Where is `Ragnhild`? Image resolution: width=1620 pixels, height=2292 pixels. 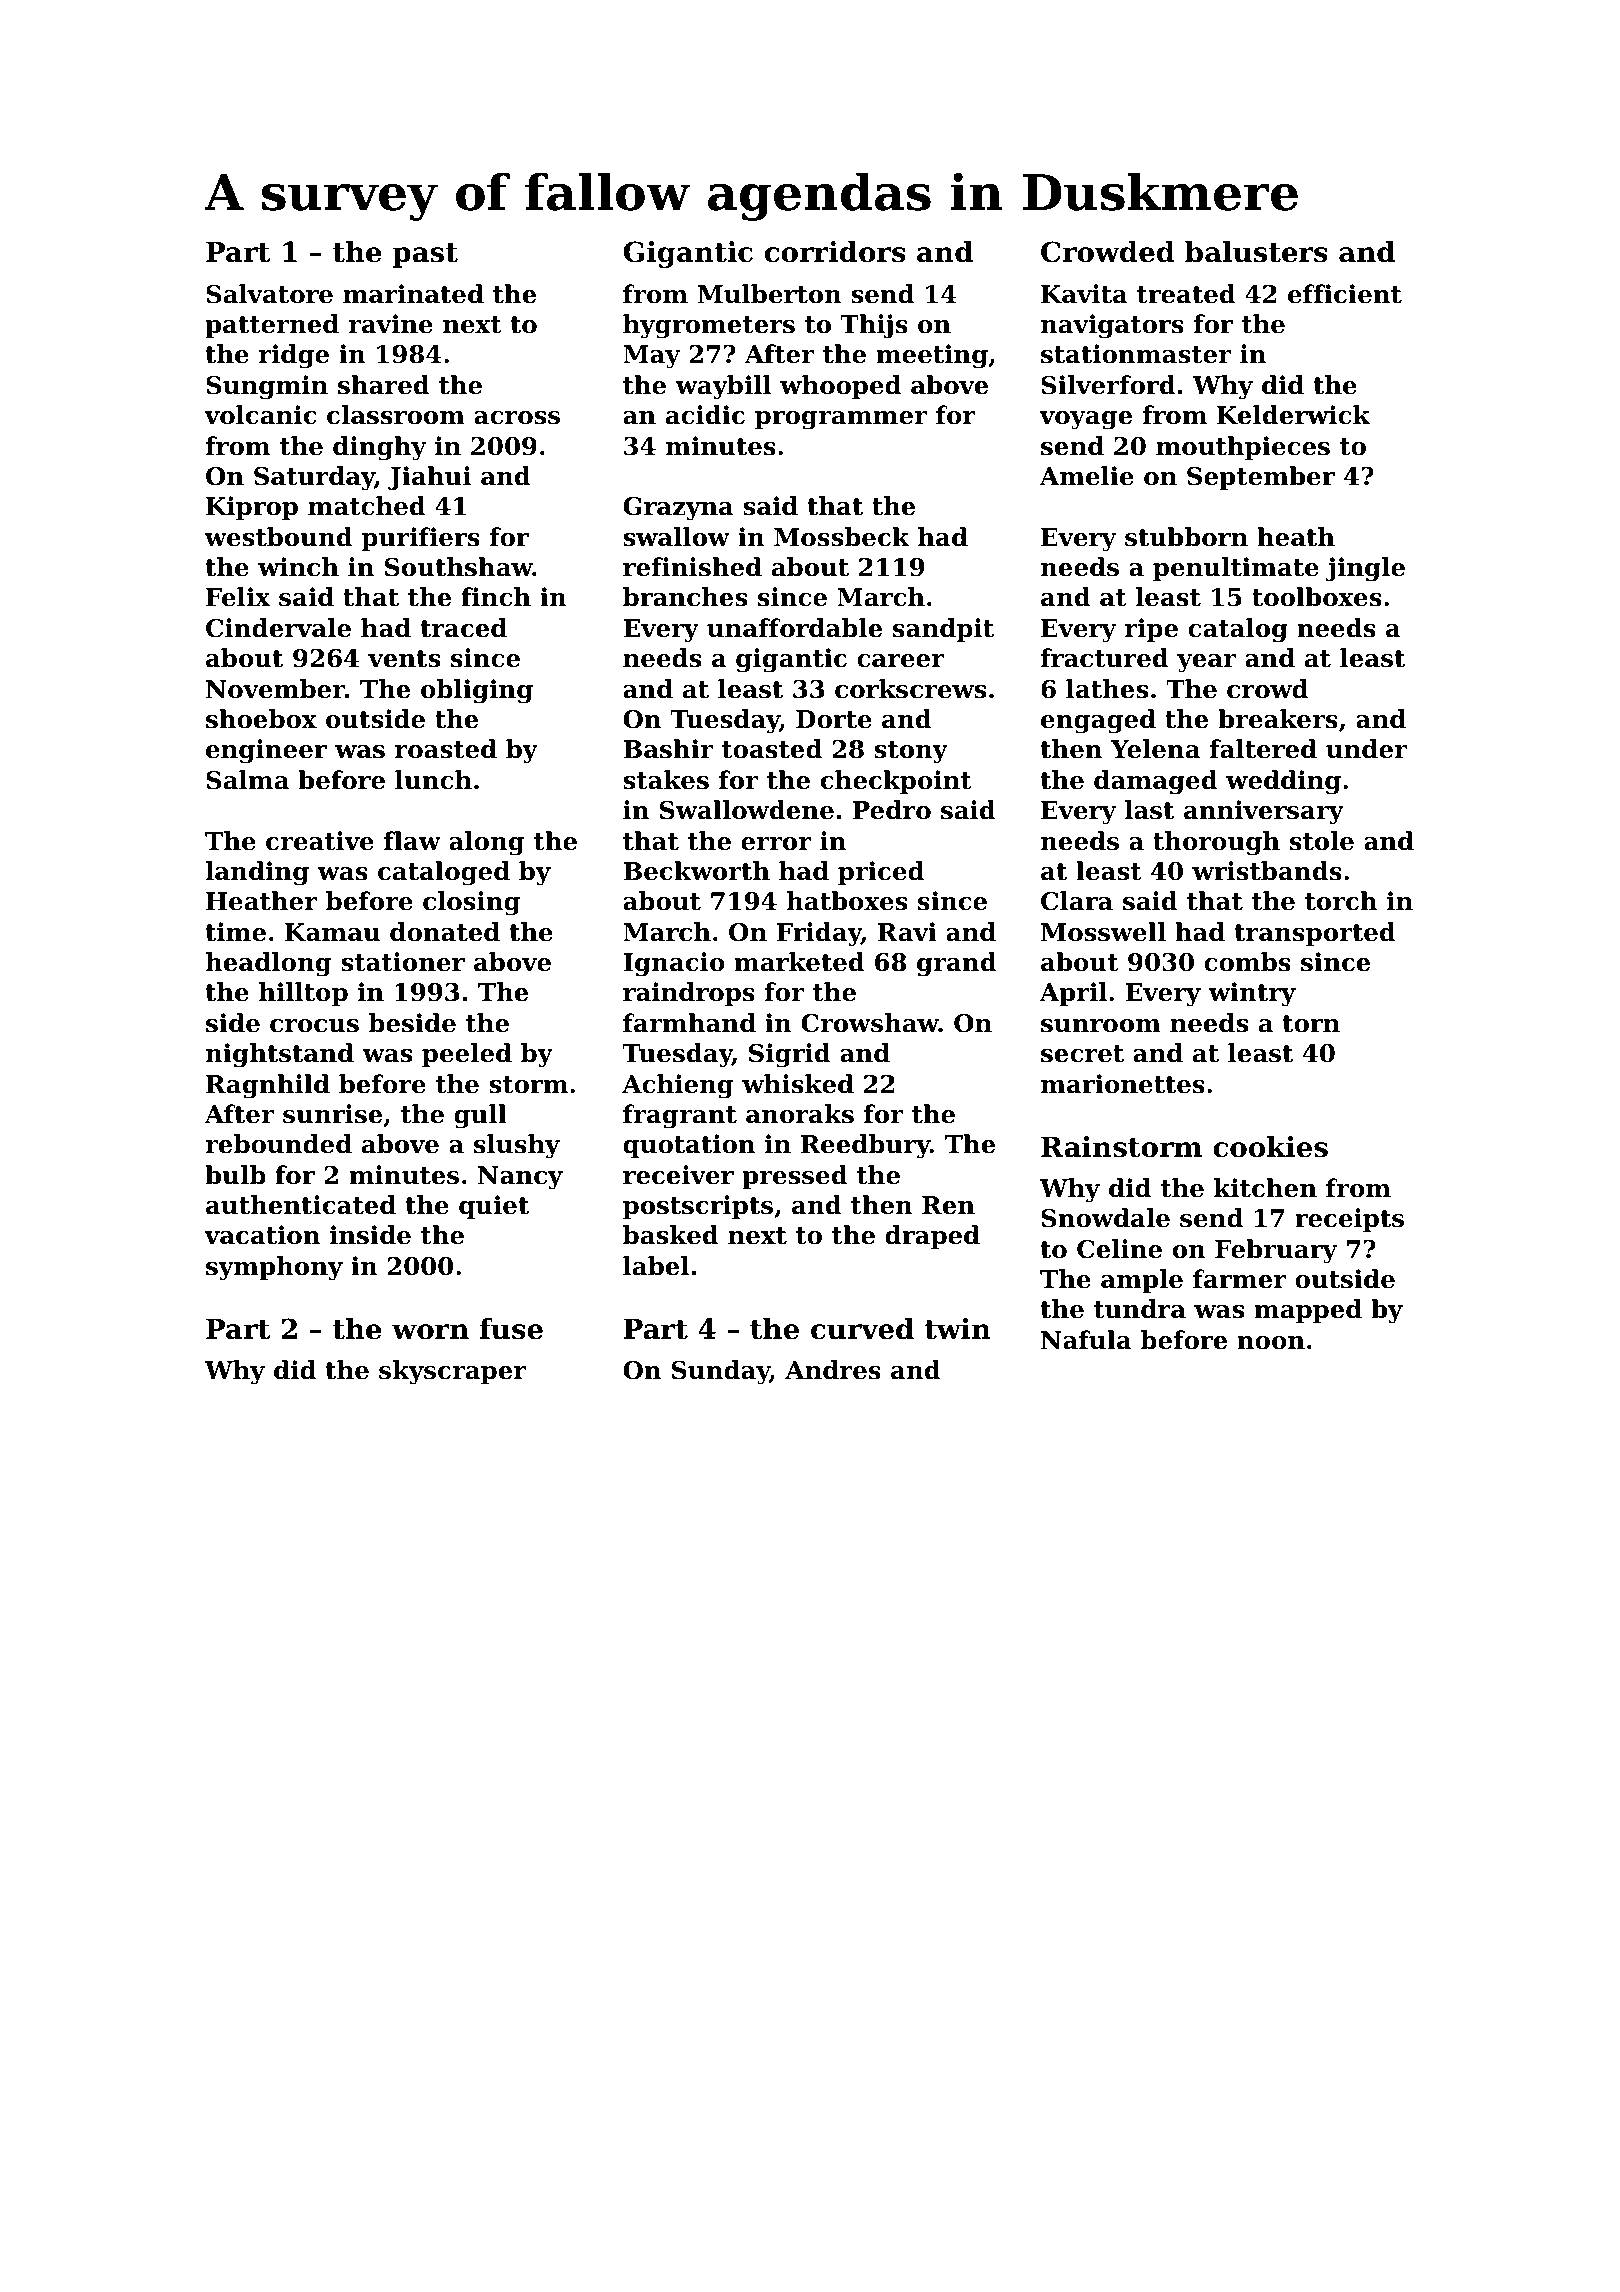
Ragnhild is located at coordinates (268, 1086).
